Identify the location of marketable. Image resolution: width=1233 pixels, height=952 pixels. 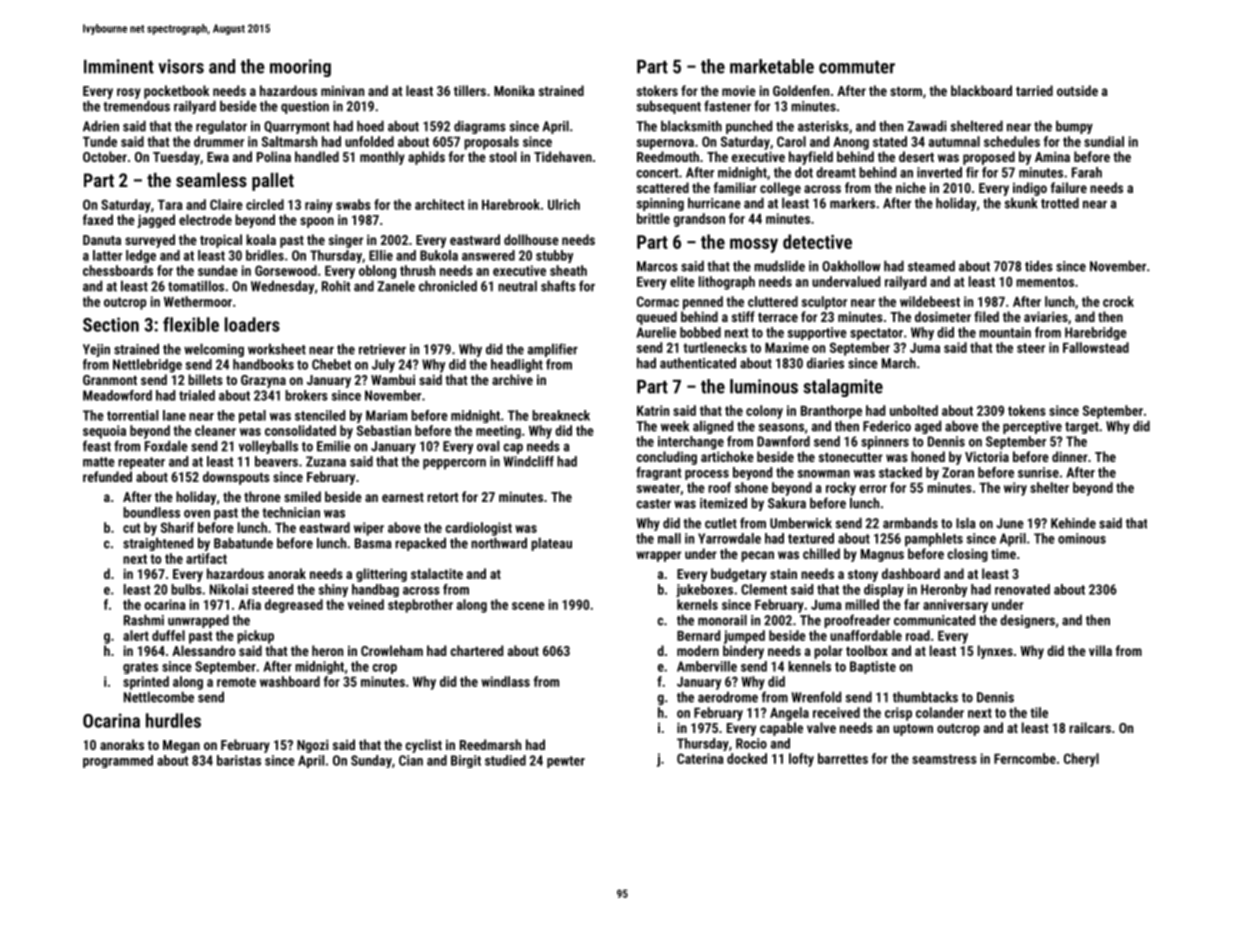
(772, 66).
